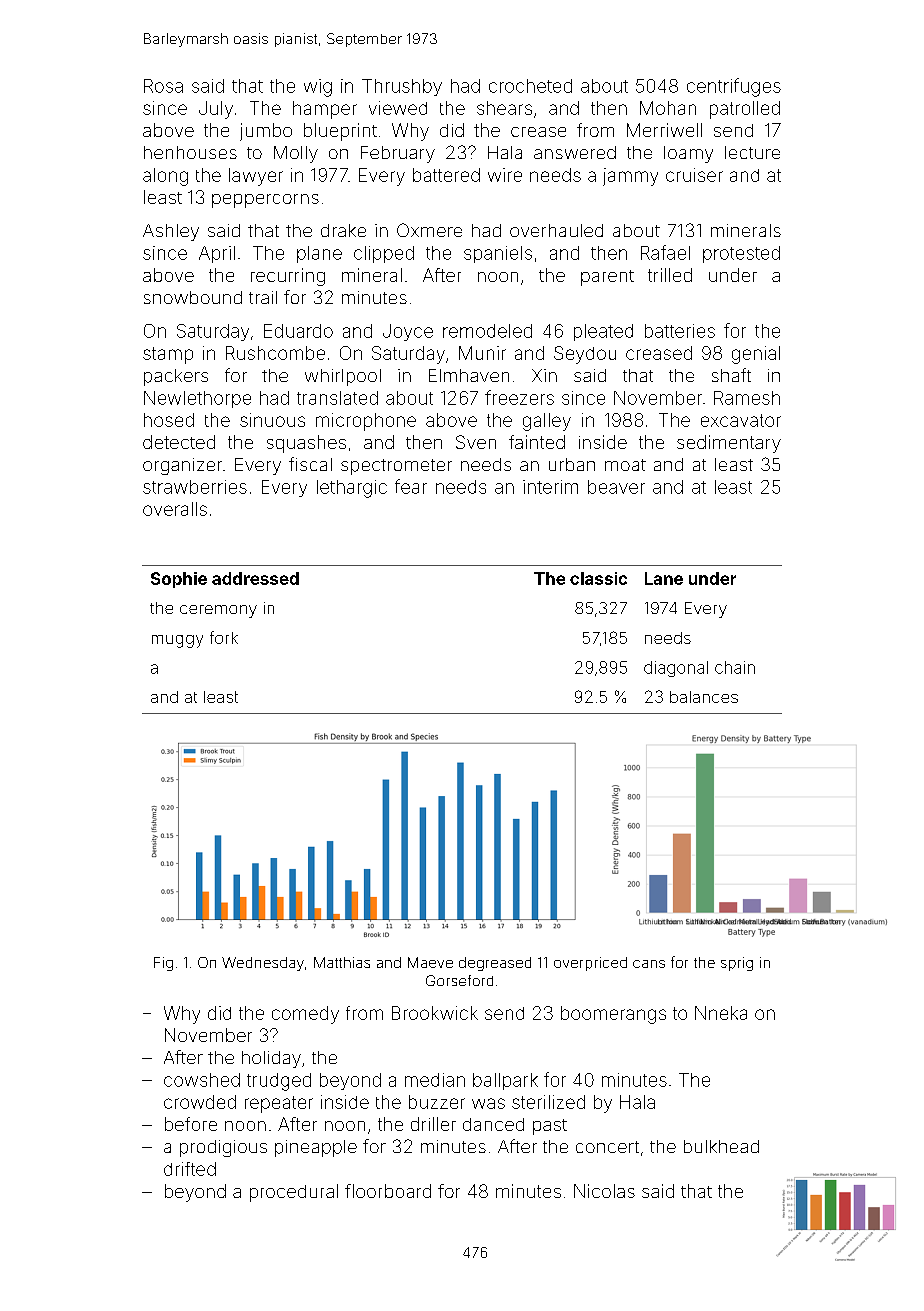  Describe the element at coordinates (430, 962) in the image. I see `Maeve` at that location.
